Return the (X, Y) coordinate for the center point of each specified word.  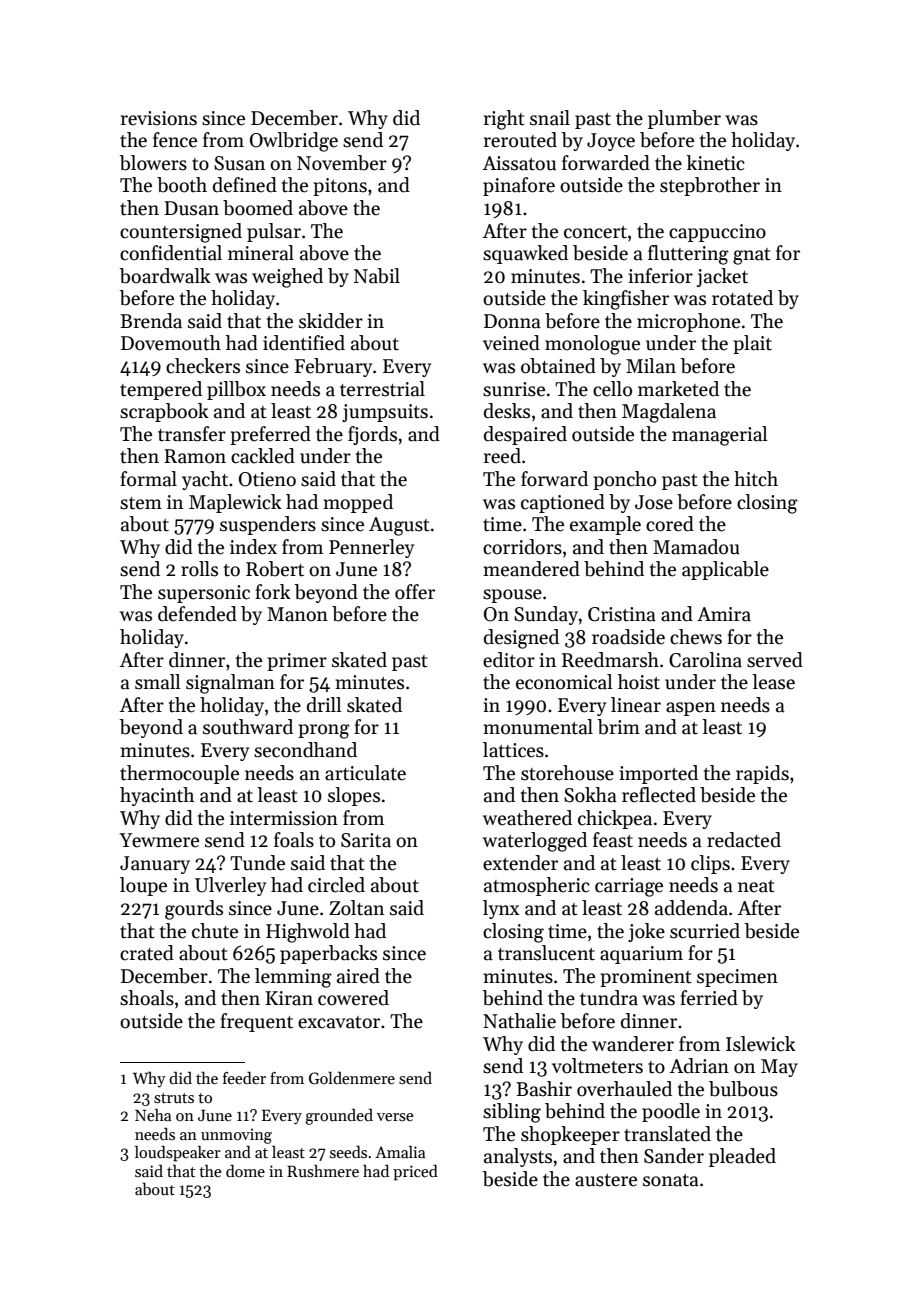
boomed (258, 208)
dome (245, 1171)
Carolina (705, 660)
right (504, 120)
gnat (752, 256)
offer (415, 592)
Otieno (267, 479)
